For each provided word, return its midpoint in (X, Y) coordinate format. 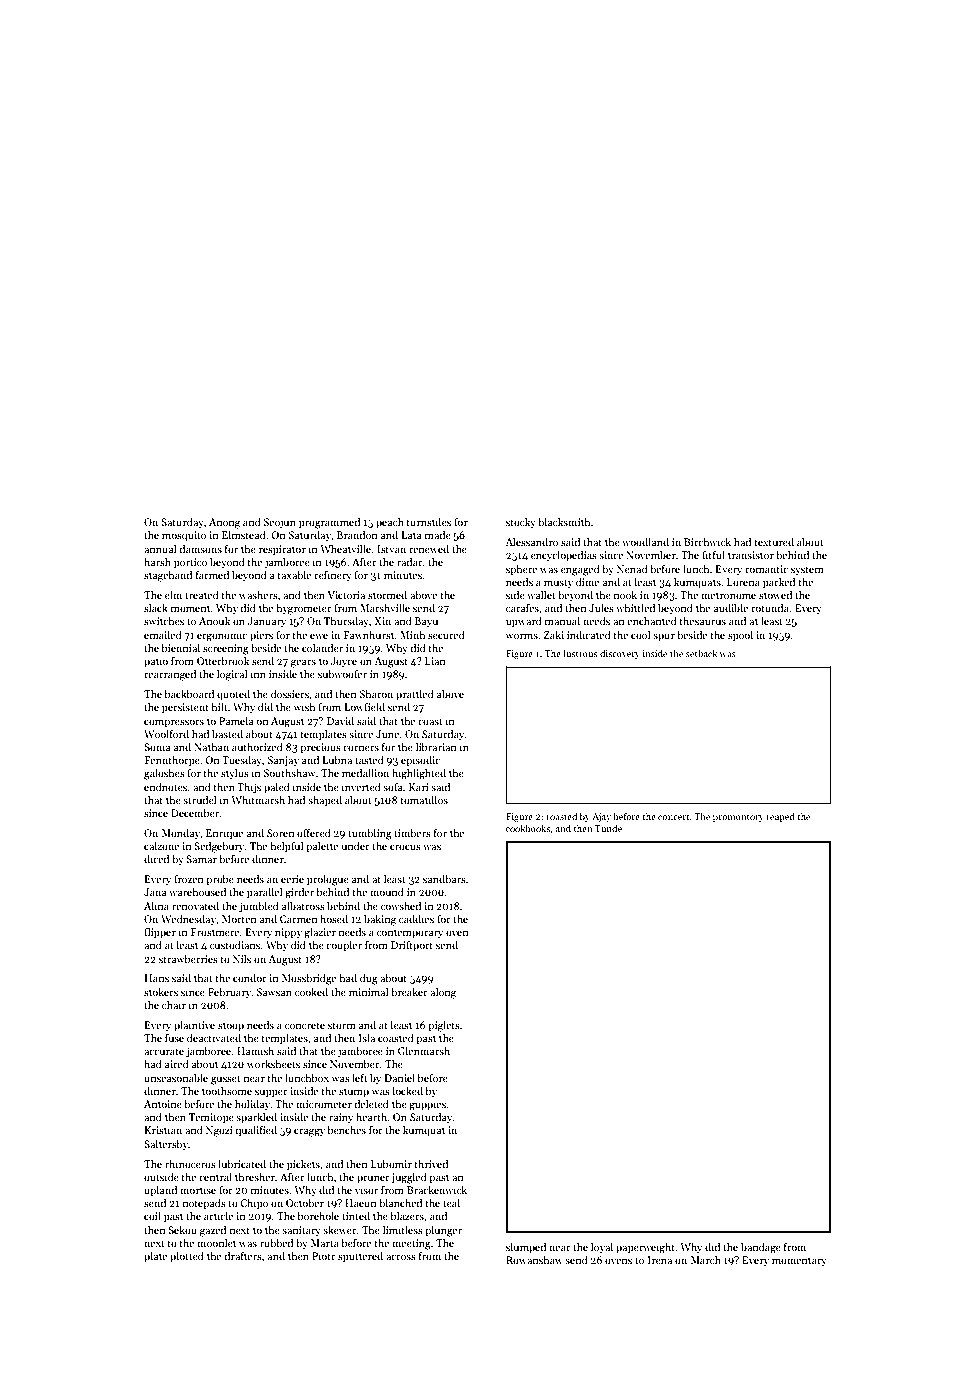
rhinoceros (190, 1164)
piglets (444, 1026)
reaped (780, 817)
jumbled (259, 906)
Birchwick (707, 541)
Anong (224, 523)
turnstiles (429, 521)
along (443, 993)
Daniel (399, 1078)
